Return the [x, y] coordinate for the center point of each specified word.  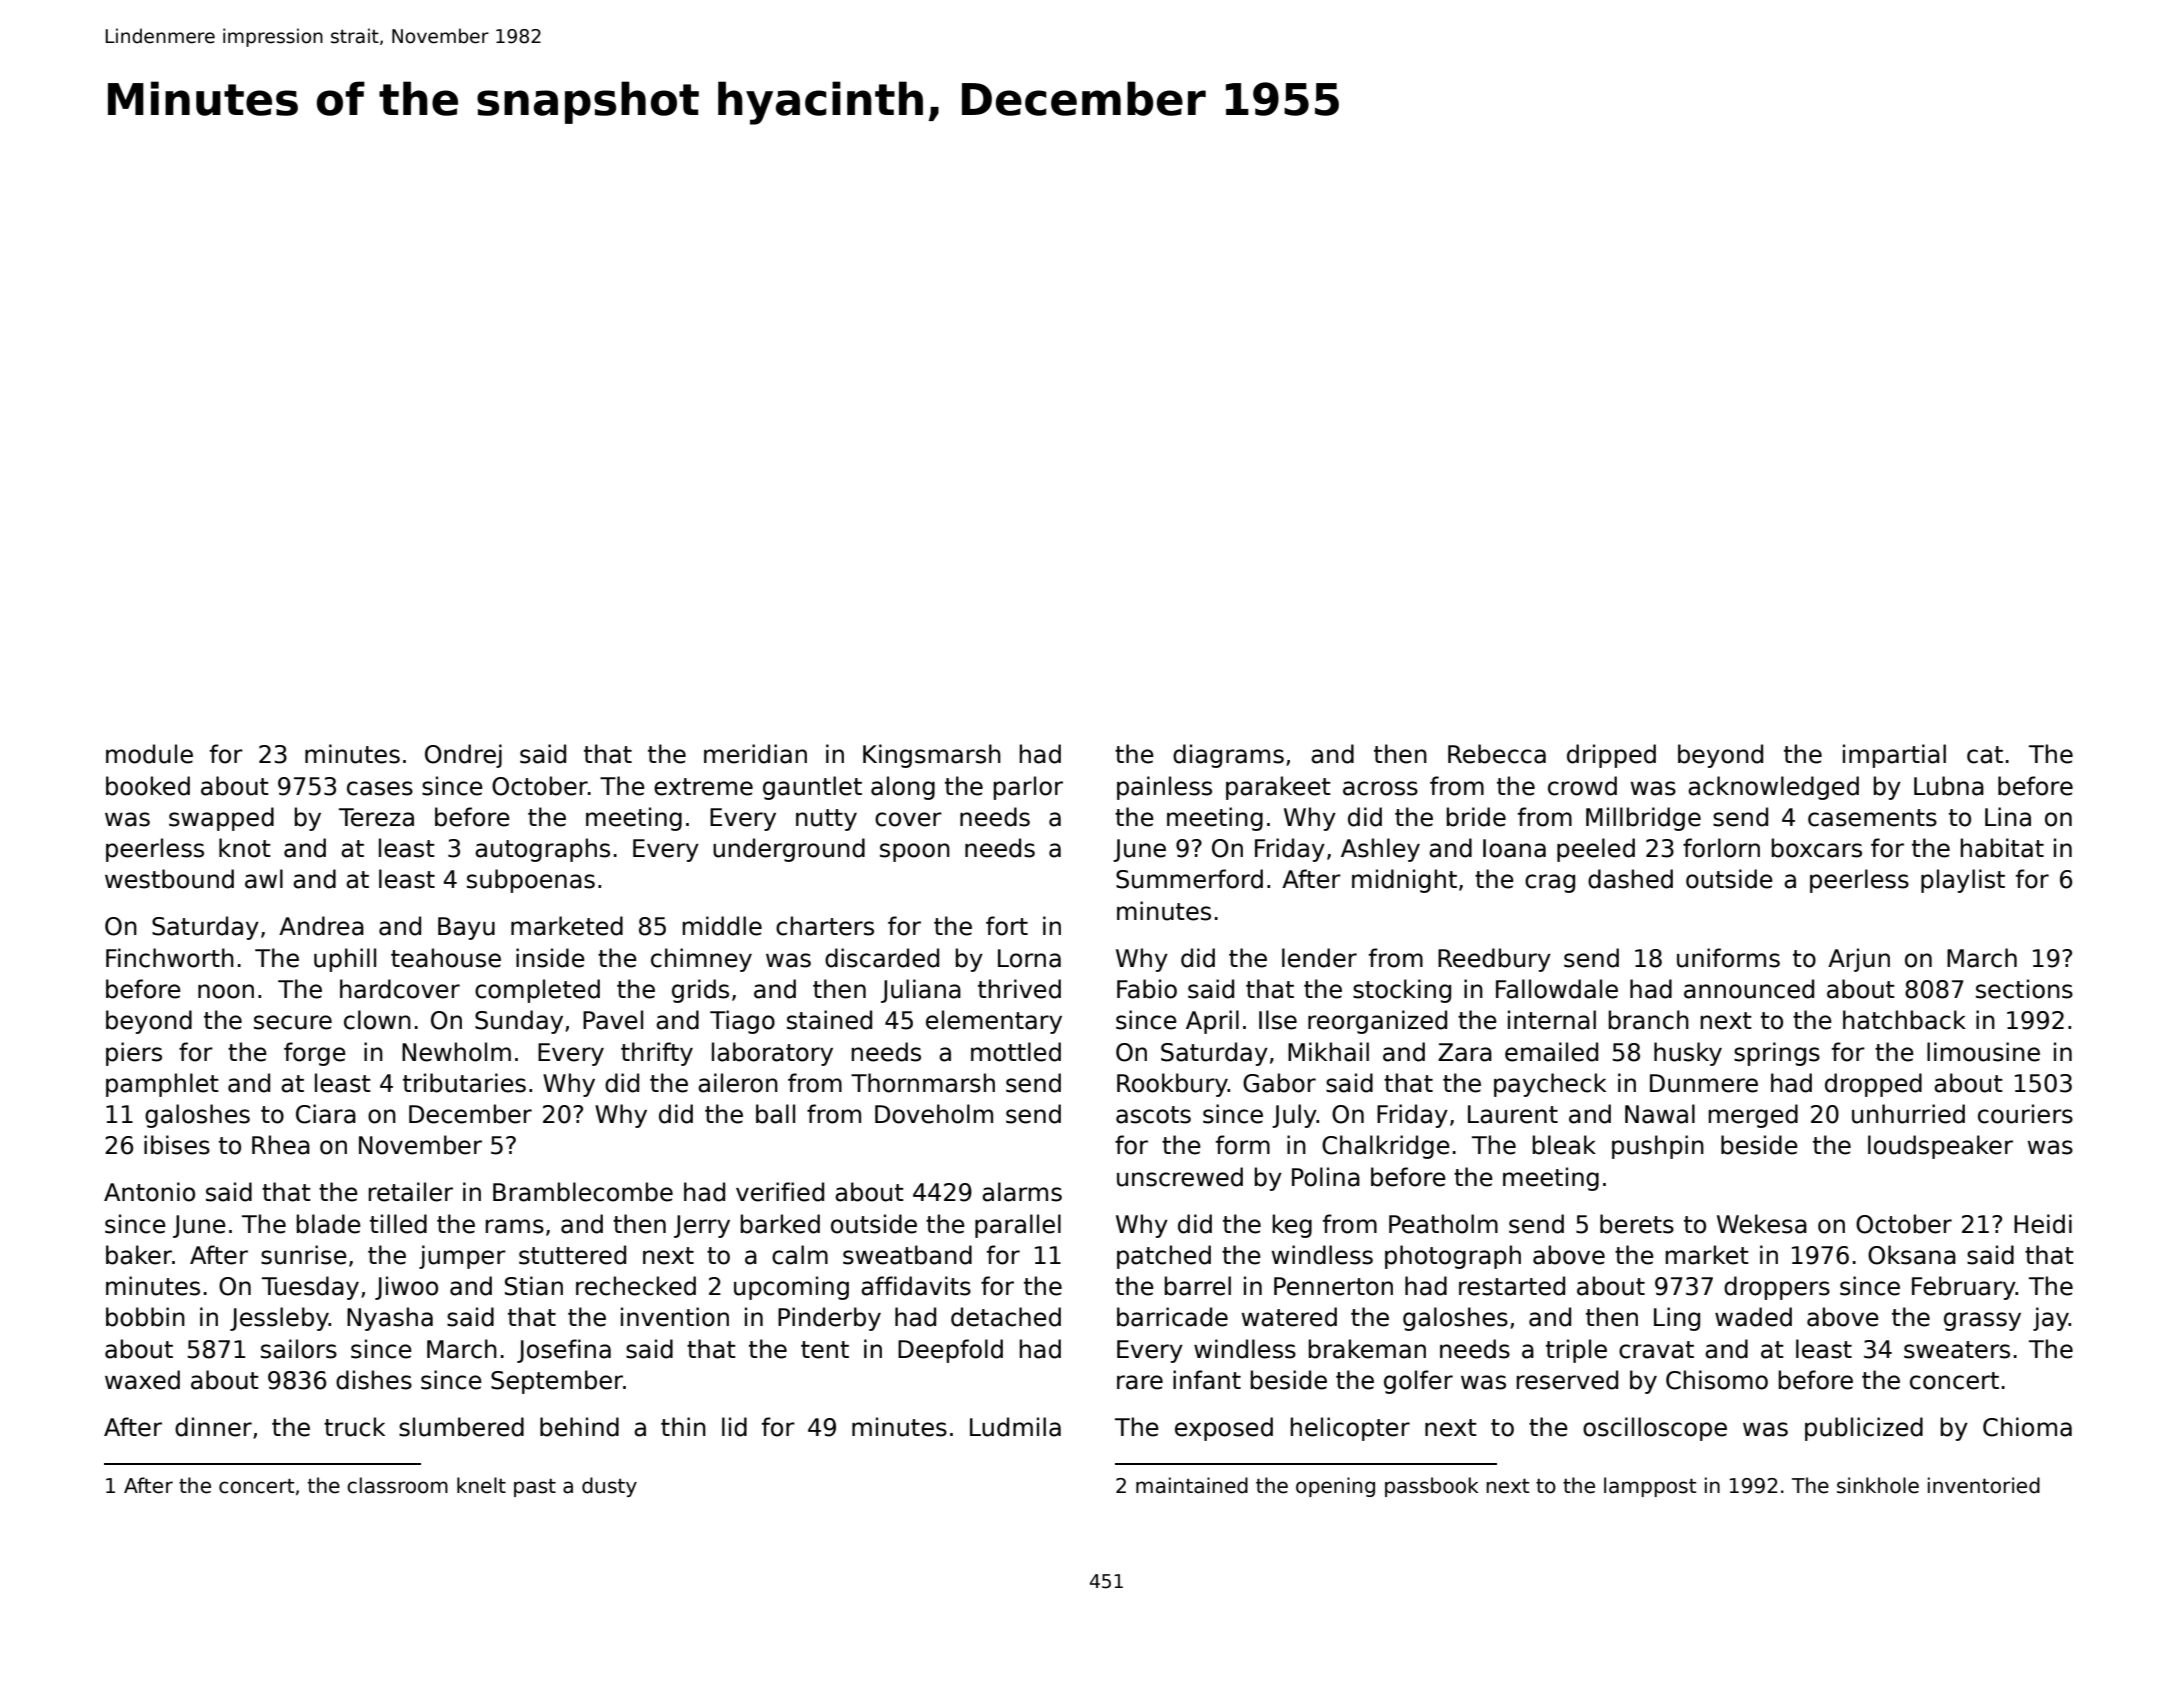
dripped [1611, 756]
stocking [1402, 991]
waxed [142, 1380]
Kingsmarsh [932, 756]
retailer [411, 1192]
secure [293, 1022]
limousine [1983, 1052]
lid [734, 1427]
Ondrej [463, 756]
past [535, 1488]
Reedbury [1494, 960]
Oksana [1912, 1255]
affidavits [916, 1286]
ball [775, 1114]
